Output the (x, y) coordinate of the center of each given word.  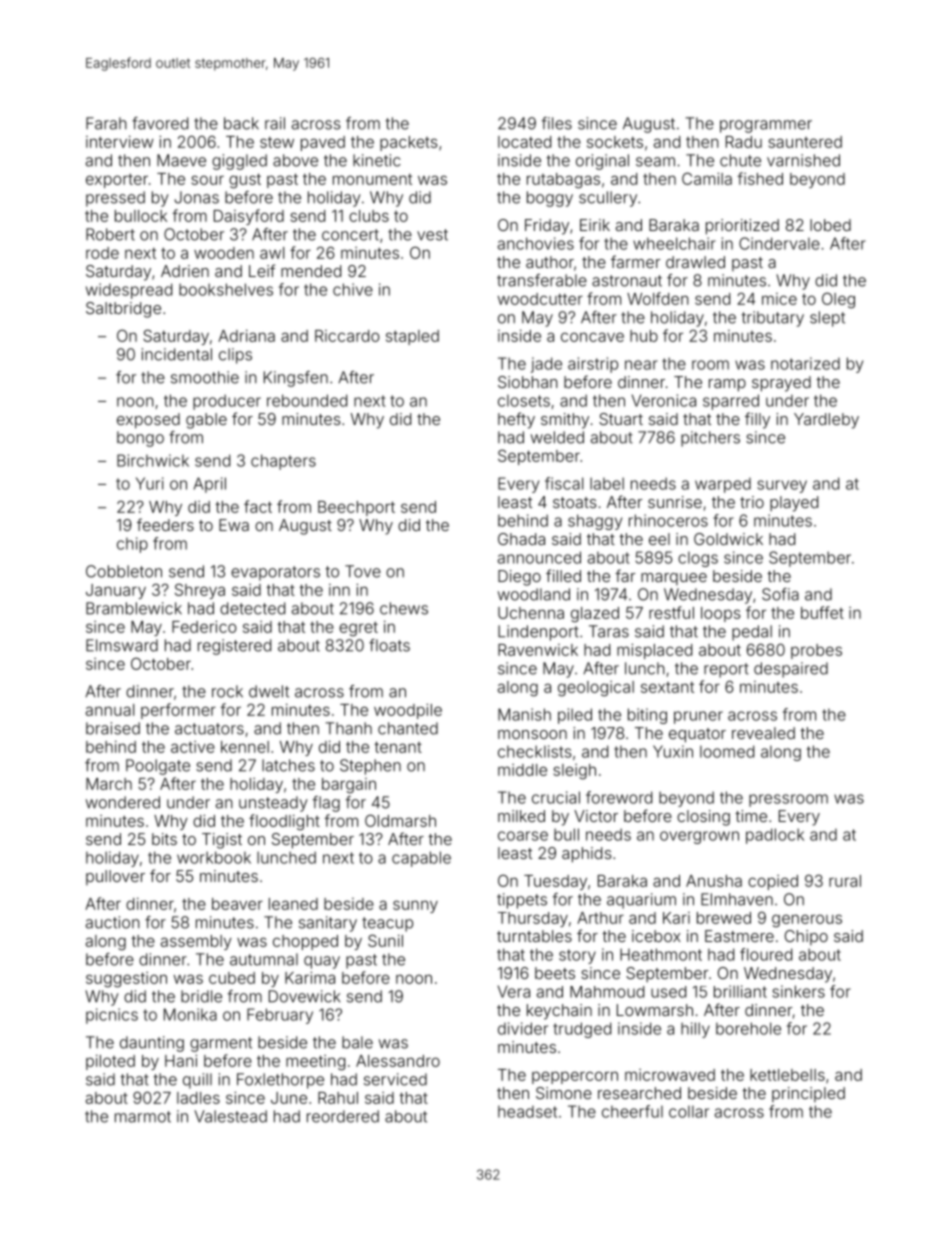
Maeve (181, 160)
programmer (766, 126)
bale (357, 1042)
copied (773, 882)
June (289, 1098)
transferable (542, 280)
